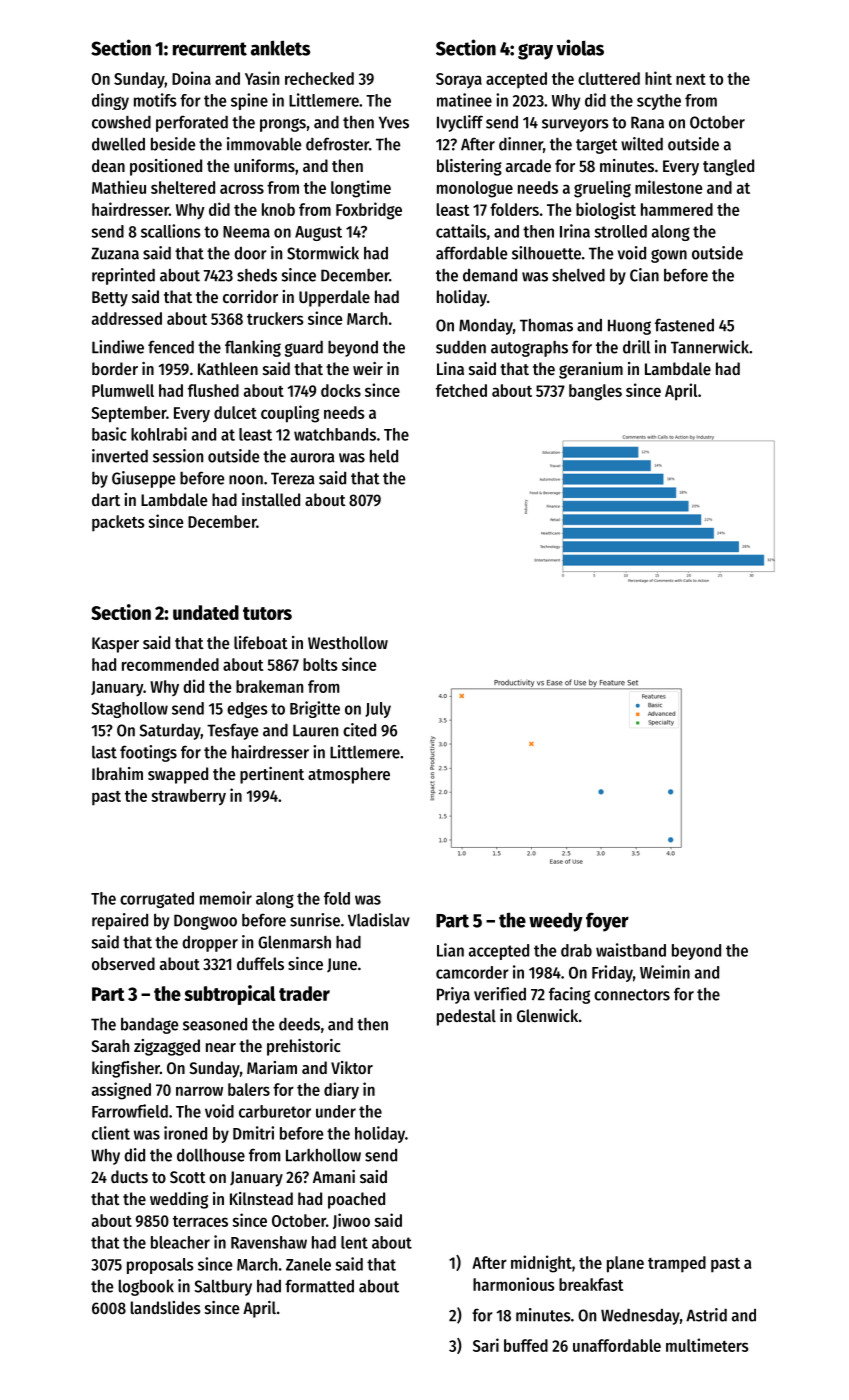  What do you see at coordinates (304, 993) in the screenshot?
I see `trader` at bounding box center [304, 993].
